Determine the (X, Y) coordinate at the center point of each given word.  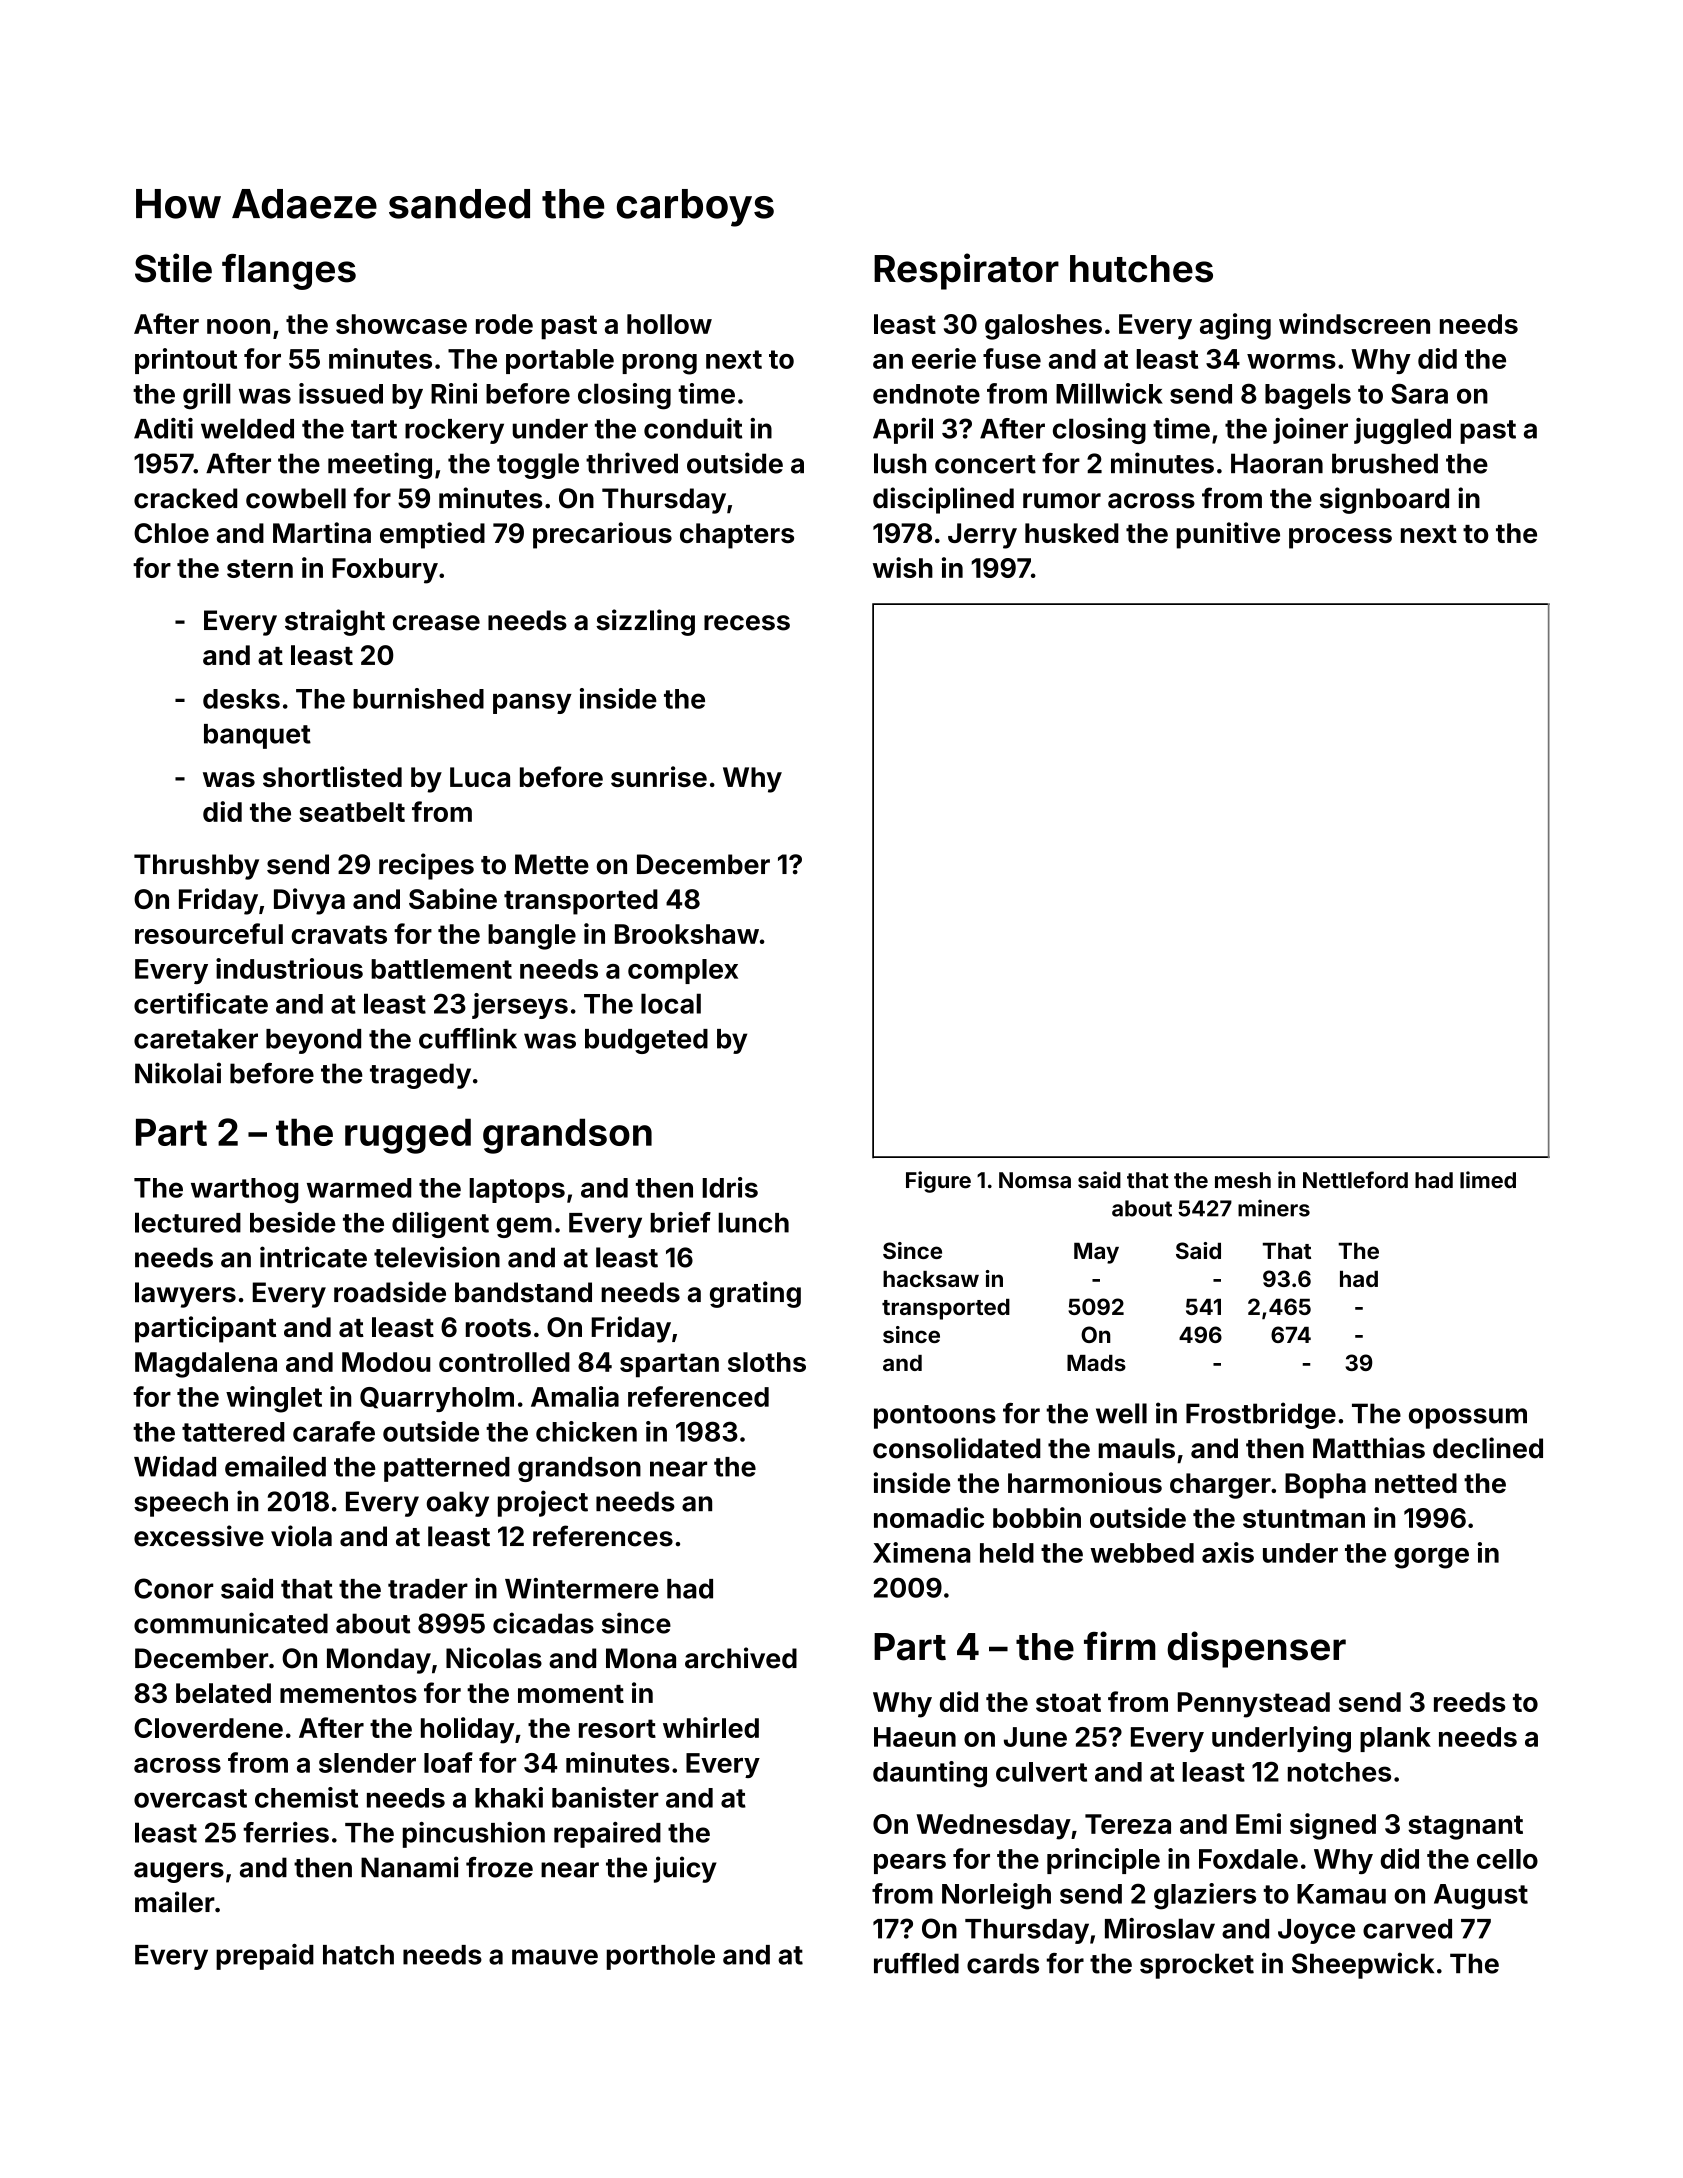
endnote (926, 394)
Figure (938, 1182)
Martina (322, 532)
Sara (1419, 393)
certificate (201, 1003)
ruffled (916, 1963)
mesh (1243, 1180)
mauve (555, 1957)
